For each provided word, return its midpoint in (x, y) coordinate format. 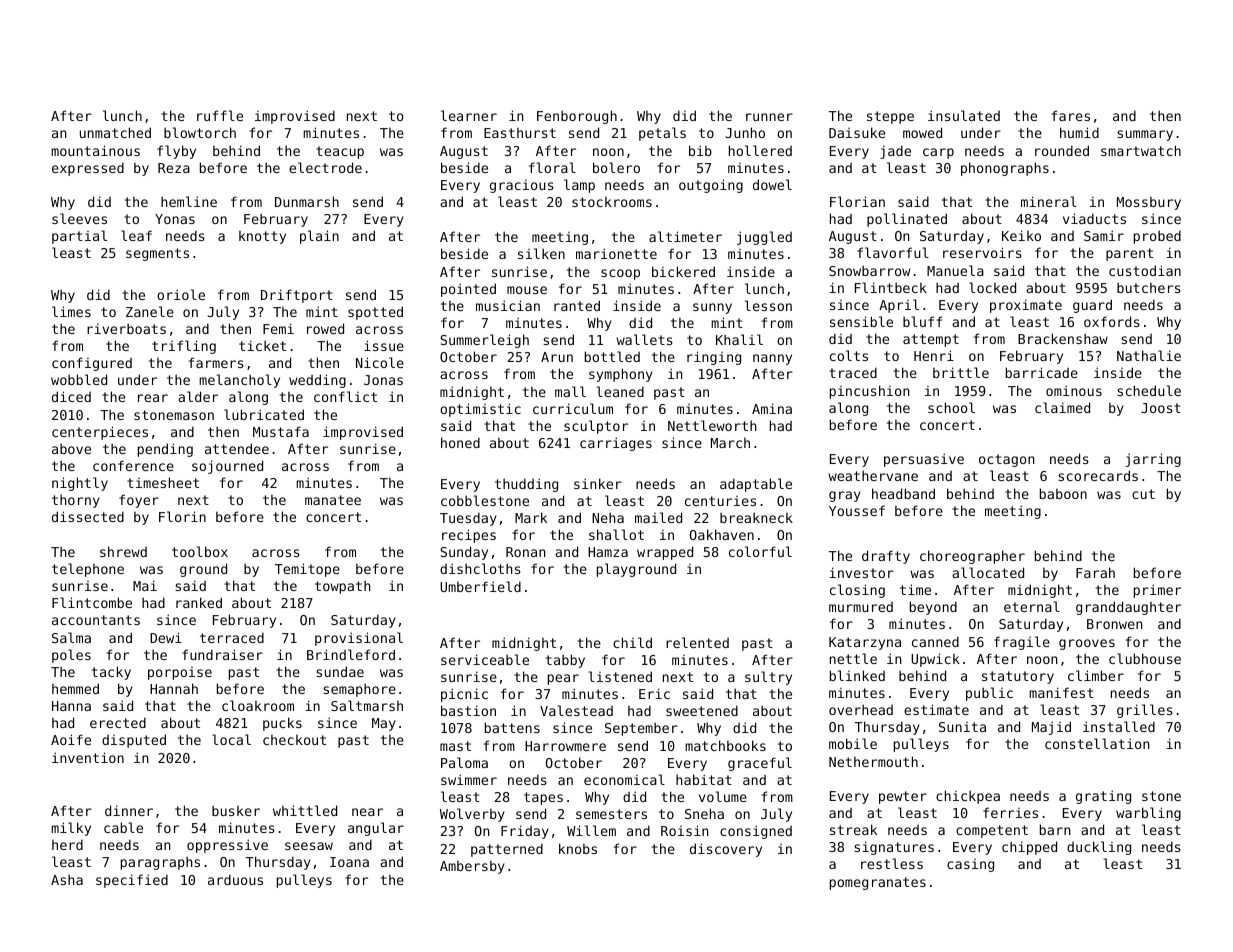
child (632, 642)
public (989, 694)
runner (769, 117)
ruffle (220, 115)
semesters (611, 814)
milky (71, 829)
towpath (343, 587)
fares (1071, 115)
